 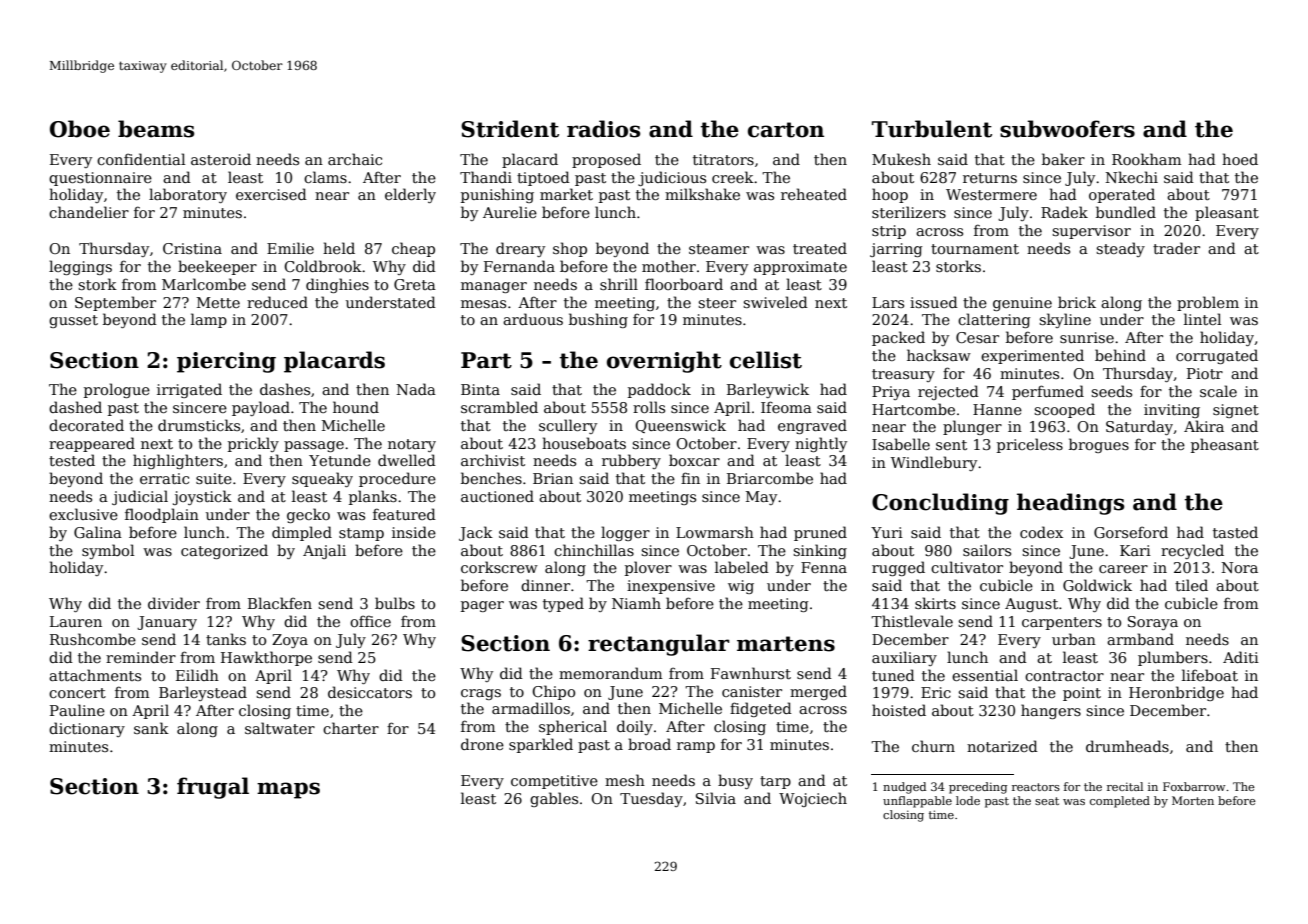 I want to click on subwoofers, so click(x=1067, y=129).
